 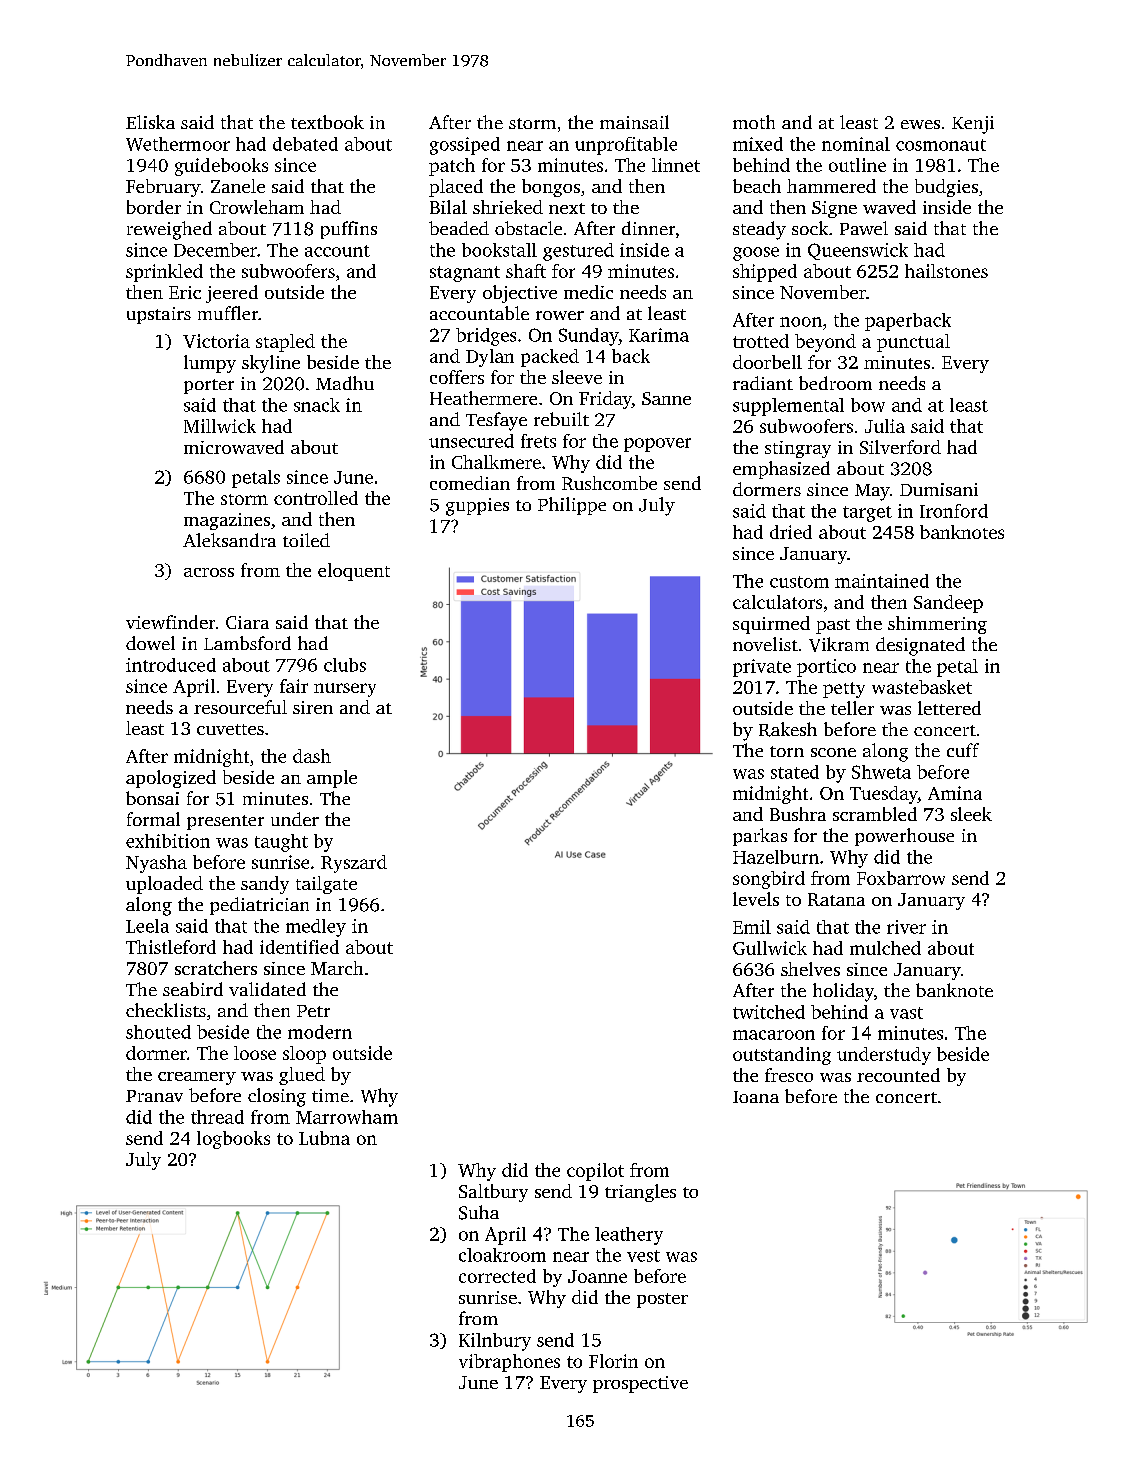 What do you see at coordinates (906, 927) in the document?
I see `river` at bounding box center [906, 927].
